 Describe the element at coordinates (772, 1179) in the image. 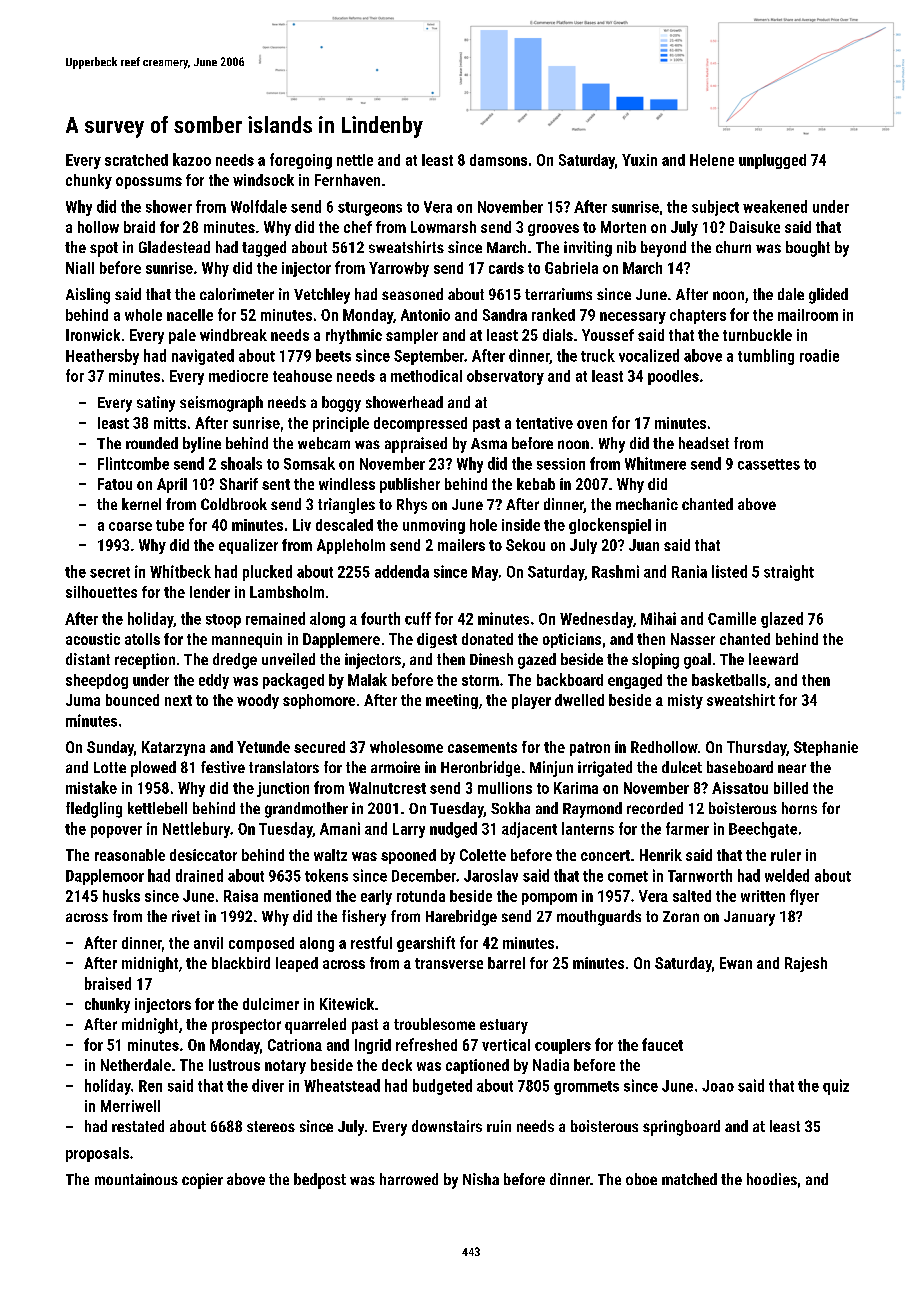

I see `hoodies` at that location.
